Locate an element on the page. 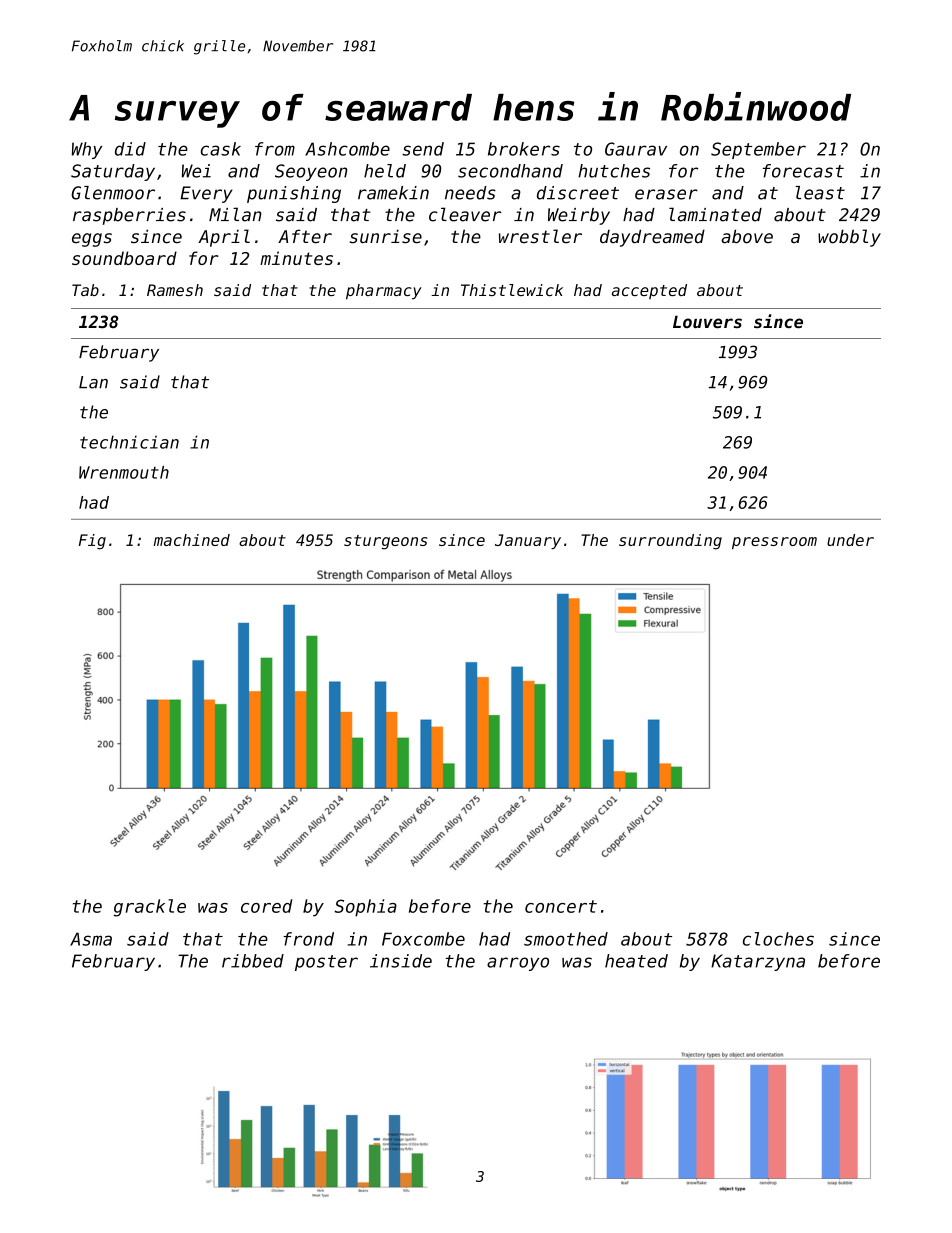 This page has width=952, height=1233. grackle is located at coordinates (150, 908).
